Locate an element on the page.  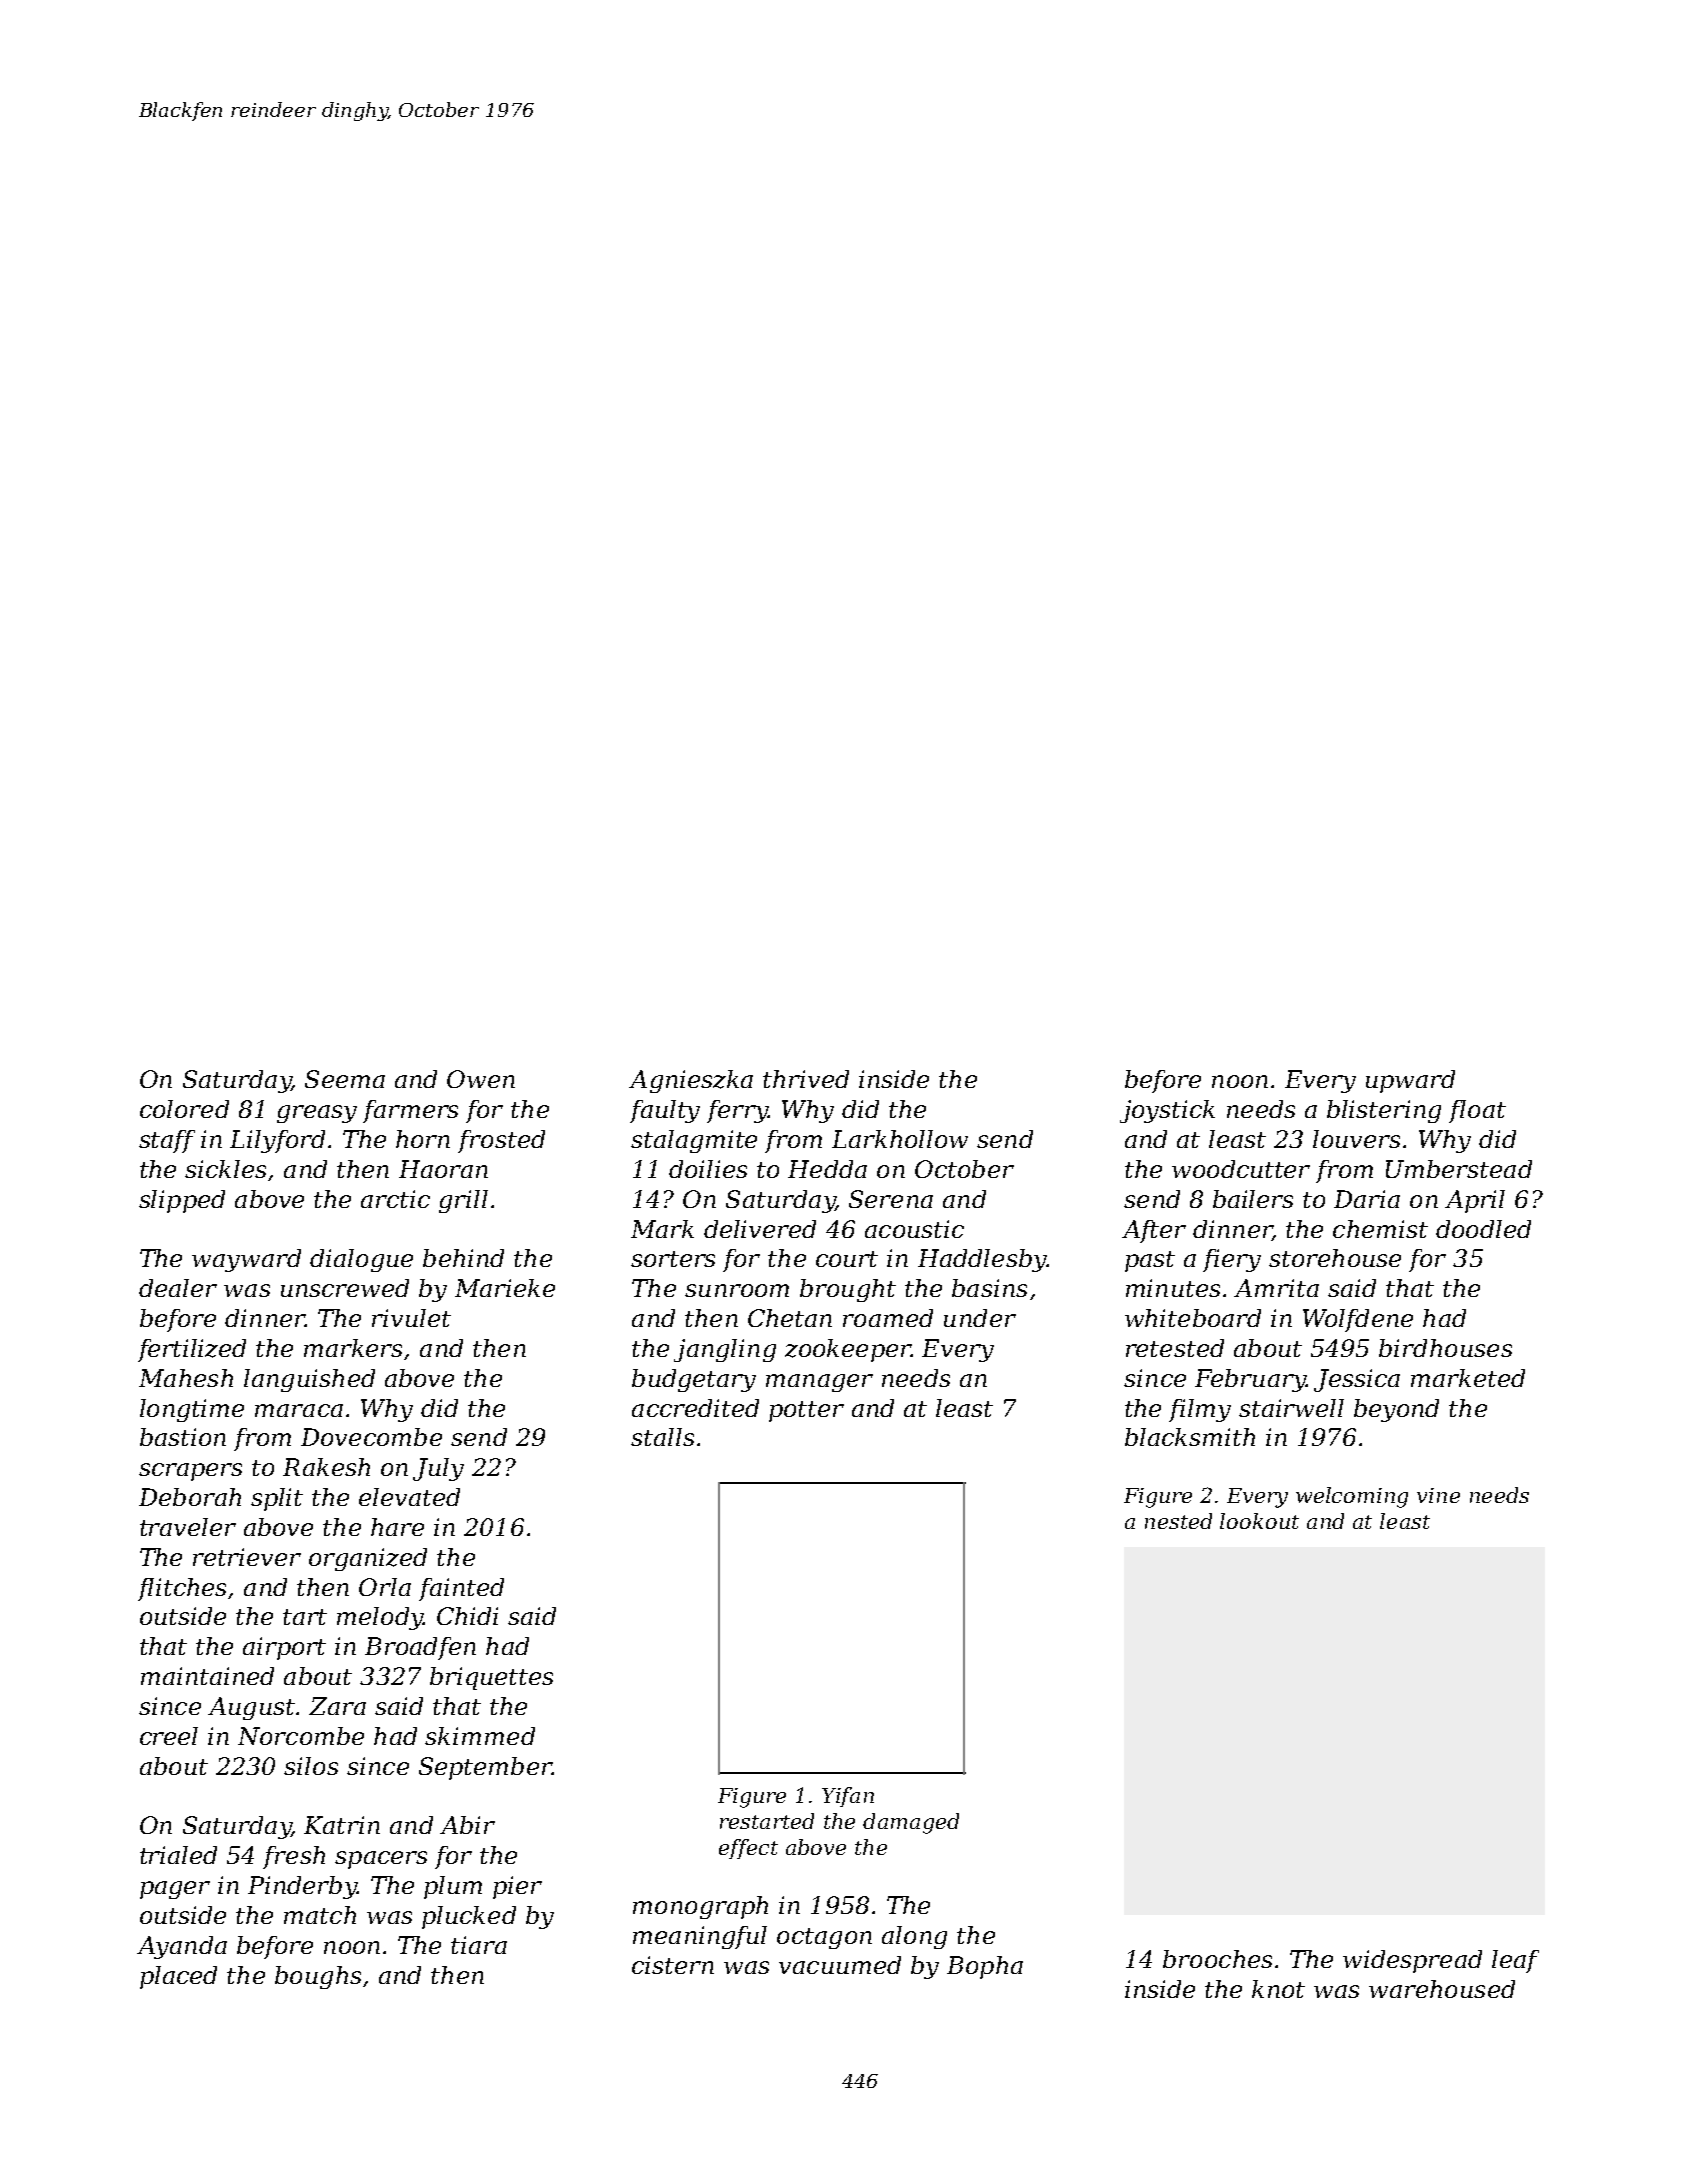
silos is located at coordinates (311, 1766).
